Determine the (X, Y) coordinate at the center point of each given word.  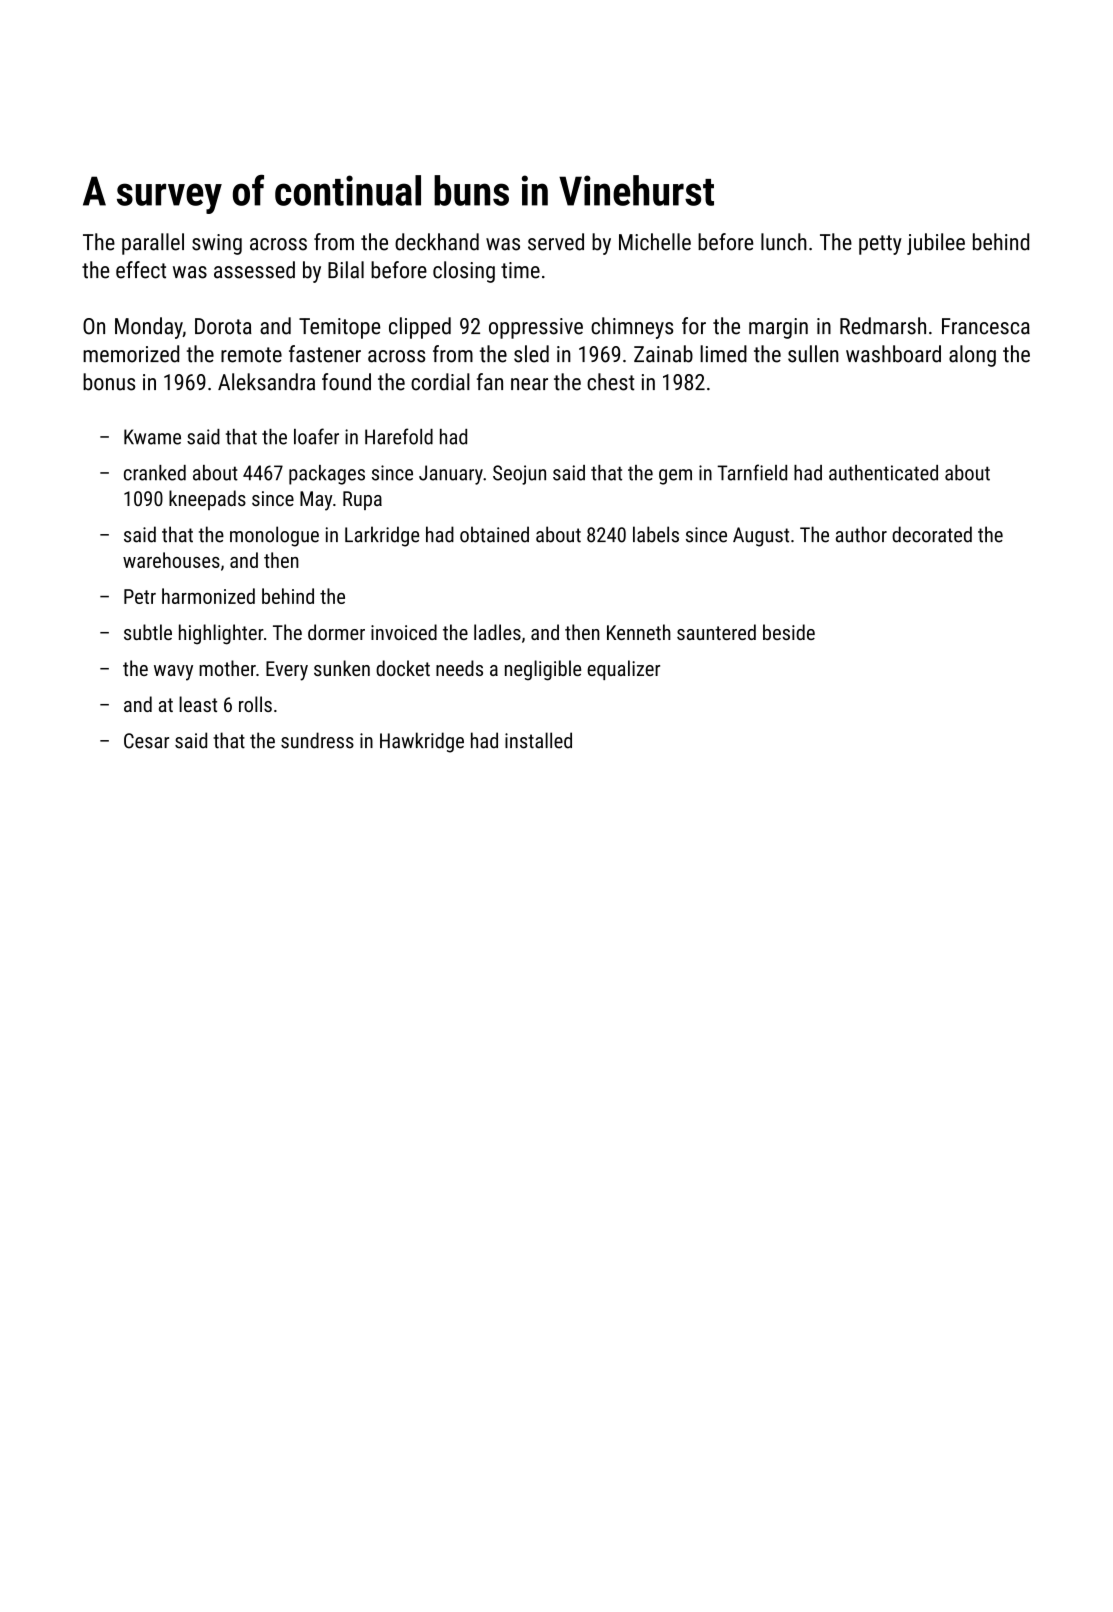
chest (611, 382)
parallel (153, 244)
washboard (893, 354)
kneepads (207, 500)
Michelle (655, 242)
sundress (317, 740)
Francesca (986, 326)
